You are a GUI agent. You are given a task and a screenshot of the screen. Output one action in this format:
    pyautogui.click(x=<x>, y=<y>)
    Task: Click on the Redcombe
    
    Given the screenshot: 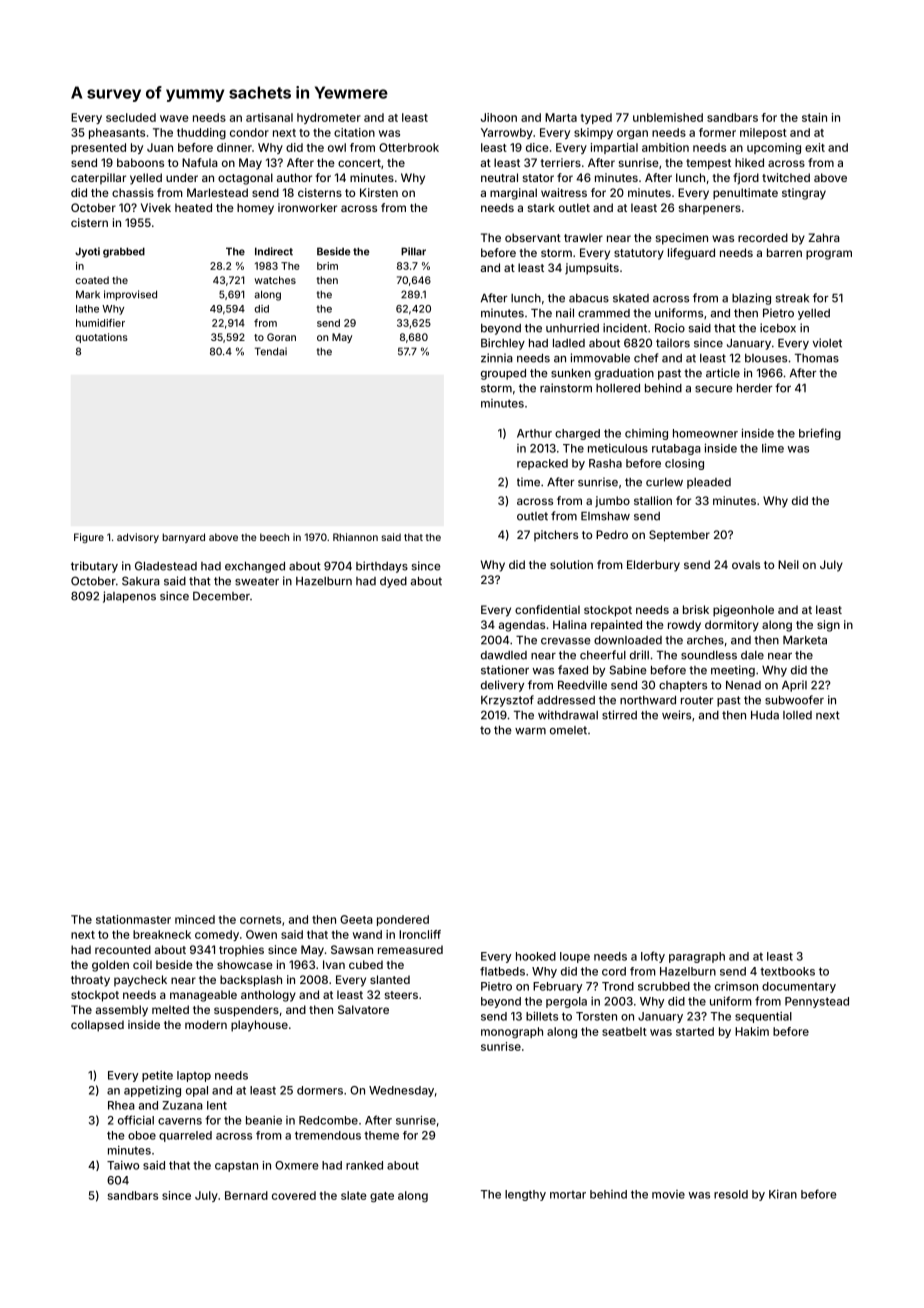 What is the action you would take?
    pyautogui.click(x=328, y=1120)
